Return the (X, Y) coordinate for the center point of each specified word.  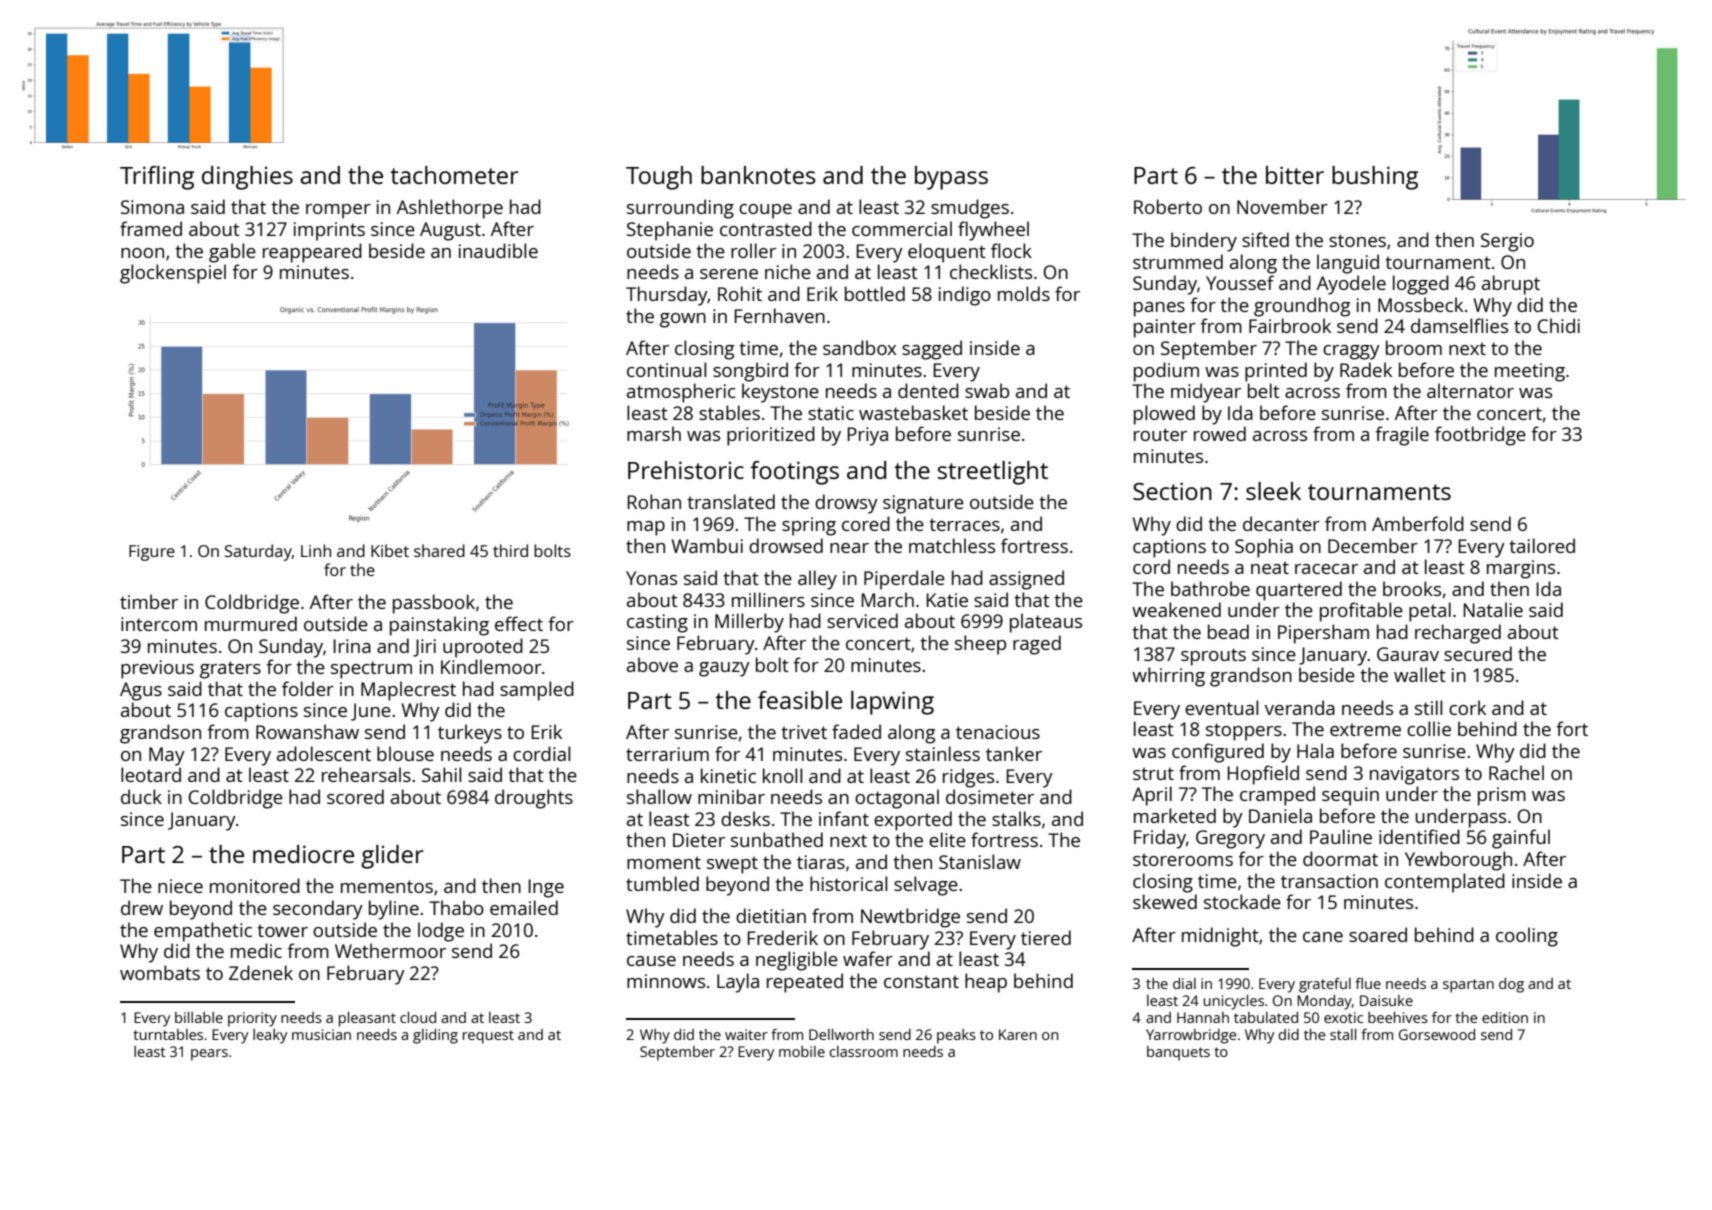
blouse (405, 753)
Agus (141, 691)
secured (1478, 653)
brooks (1412, 588)
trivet (804, 732)
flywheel (993, 231)
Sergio (1507, 242)
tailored (1542, 545)
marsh (654, 433)
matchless (952, 545)
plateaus (1046, 623)
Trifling (157, 178)
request (488, 1037)
